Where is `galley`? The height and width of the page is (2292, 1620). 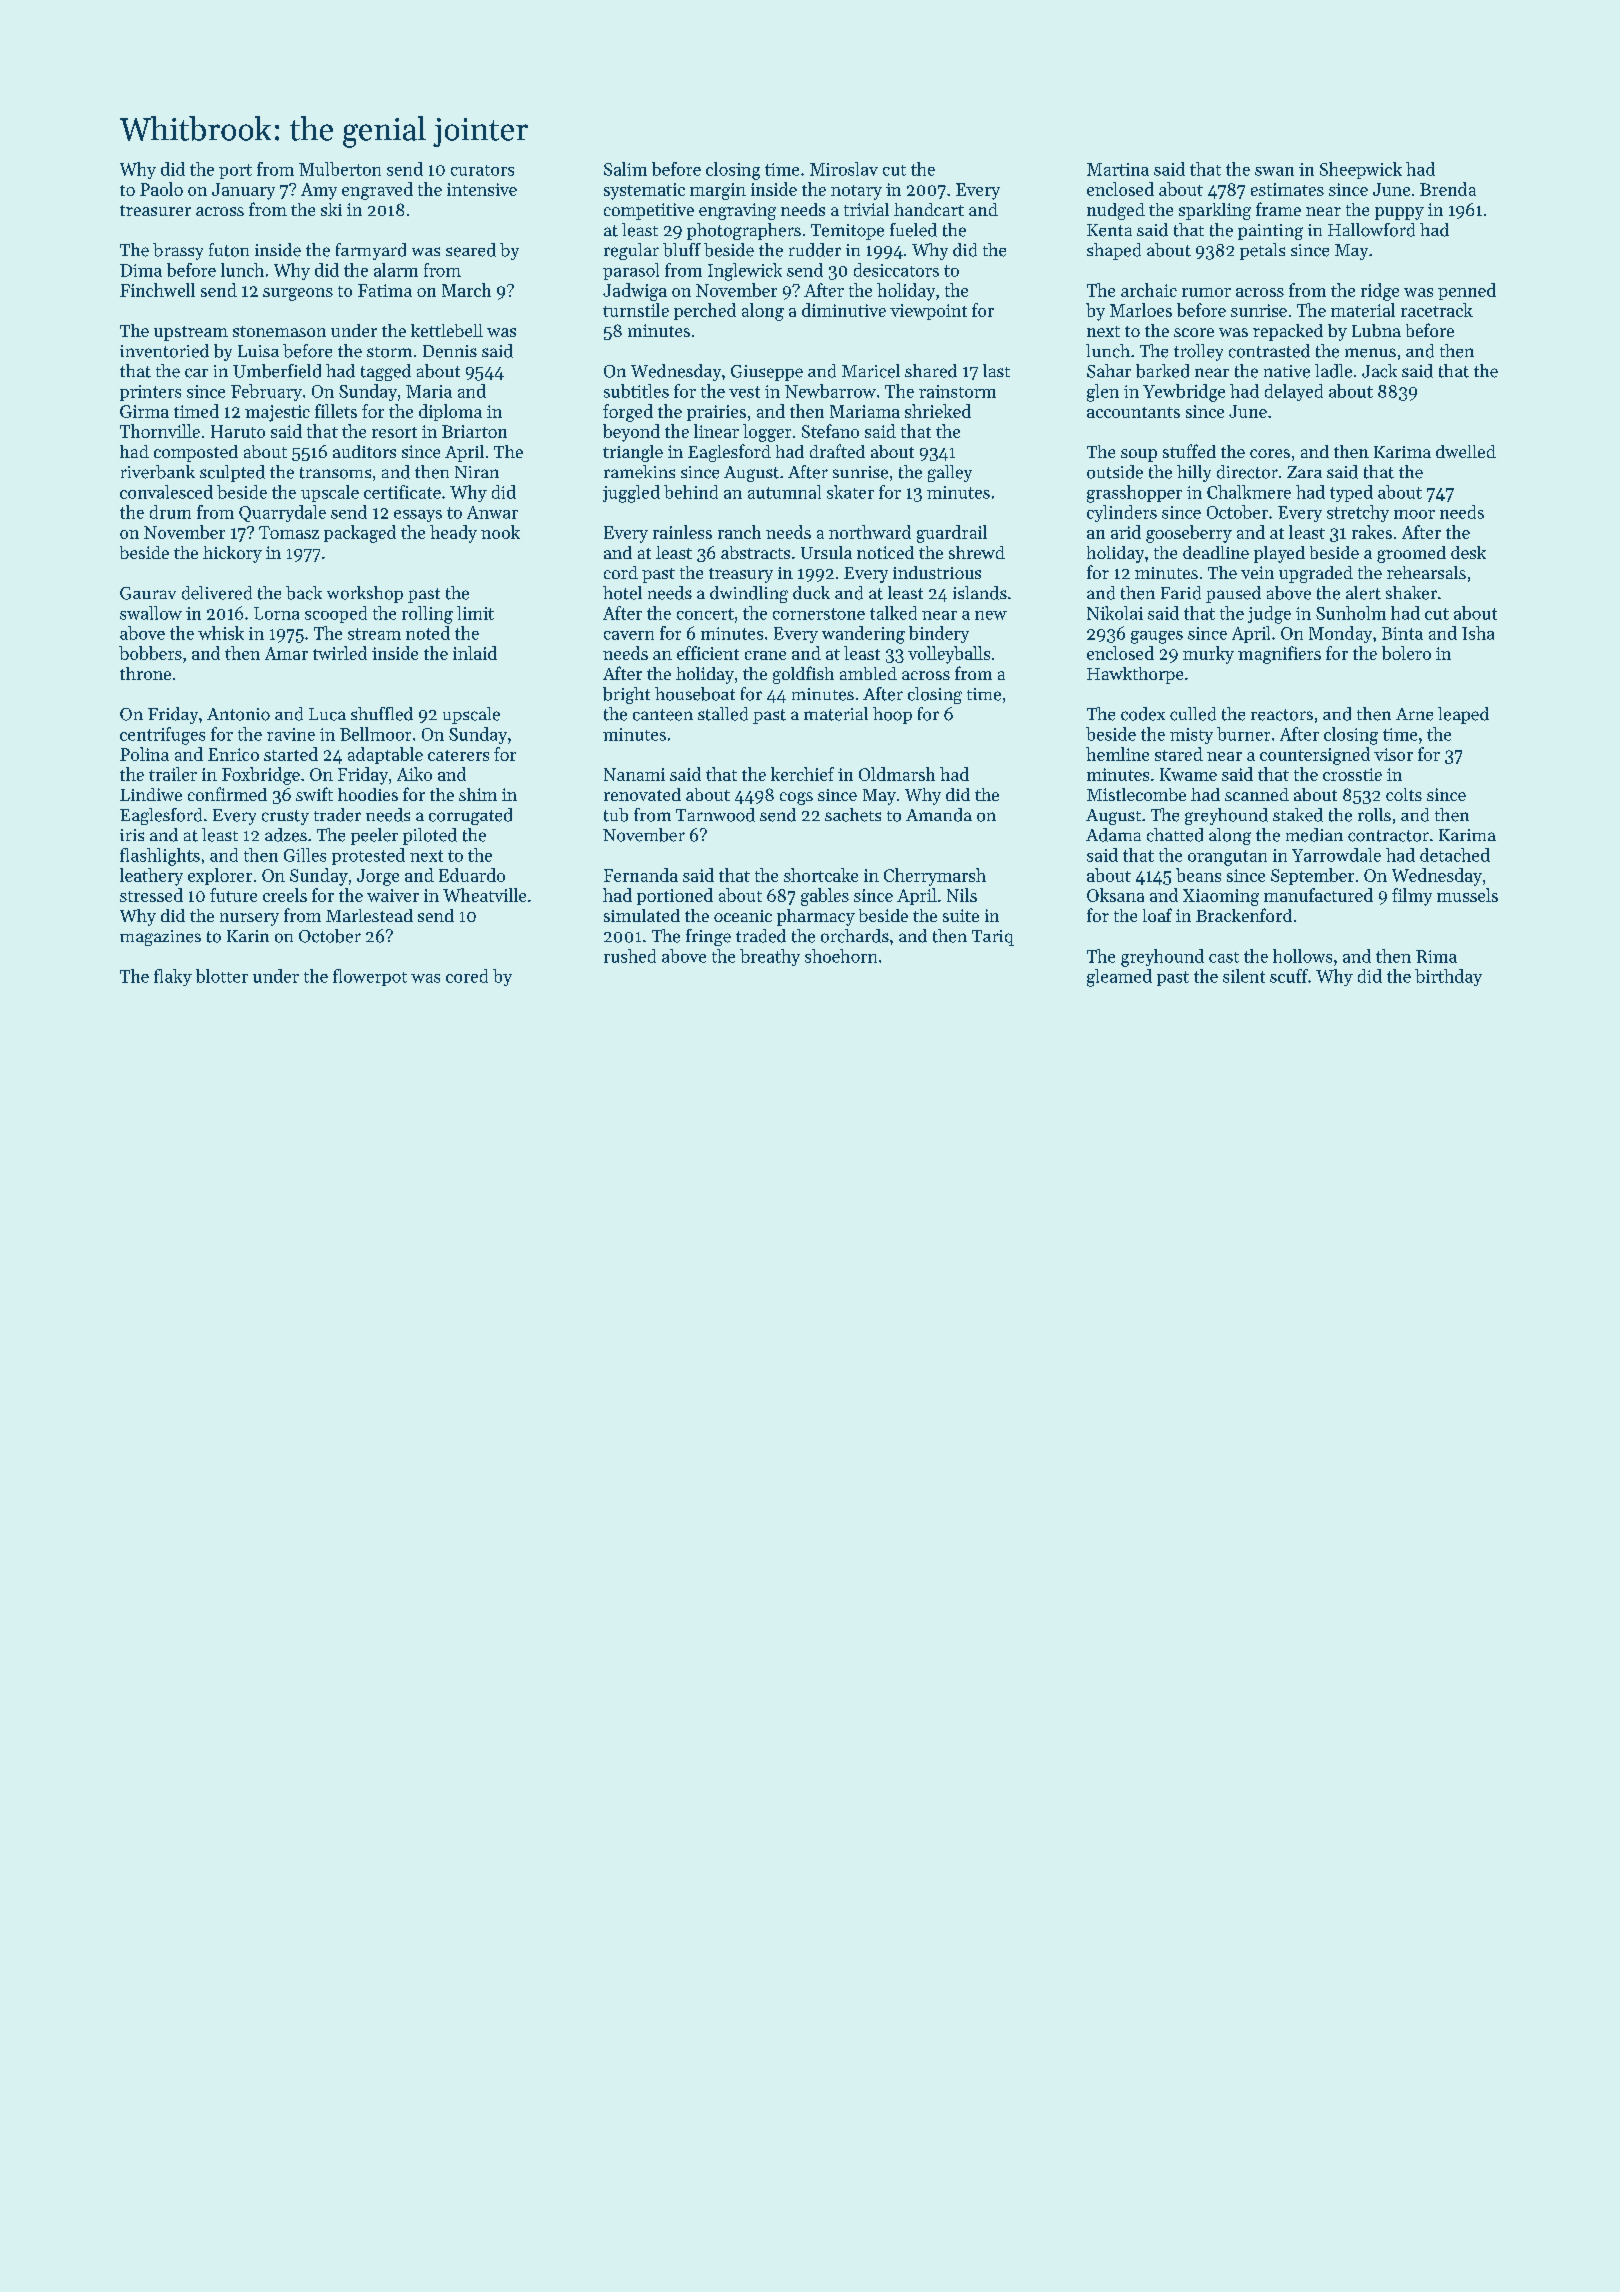
galley is located at coordinates (950, 473).
